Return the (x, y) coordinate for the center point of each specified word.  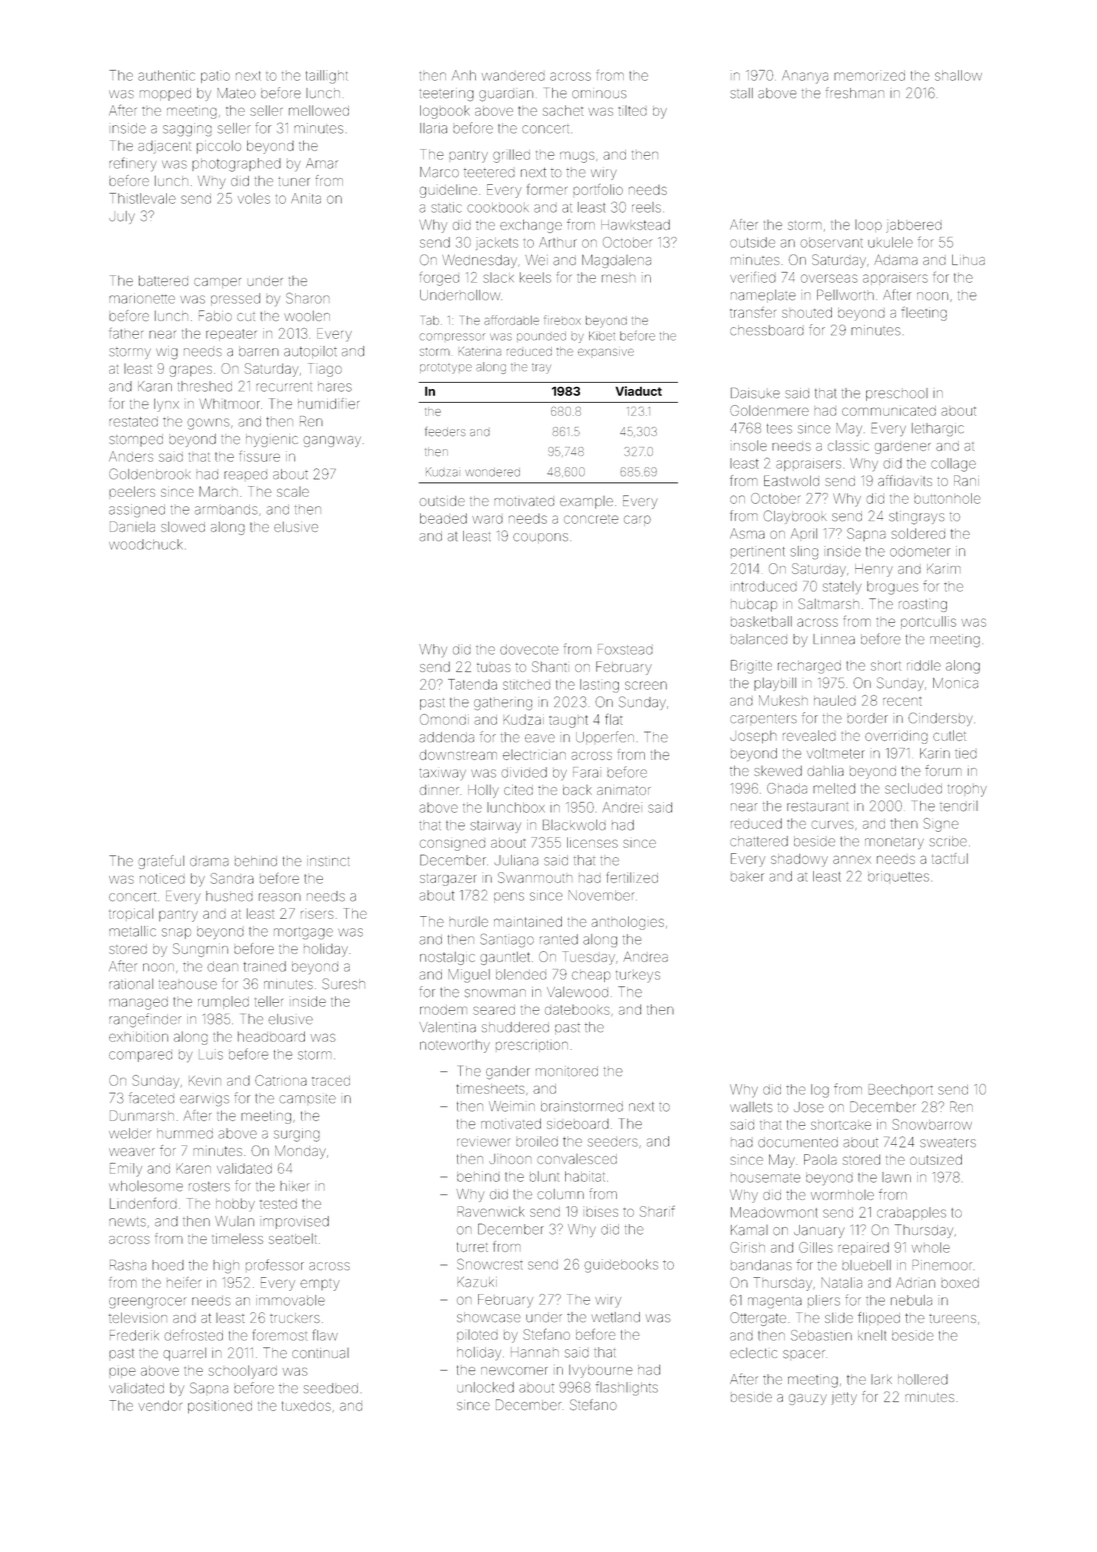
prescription (532, 1046)
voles (254, 198)
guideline (448, 191)
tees (779, 429)
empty (320, 1285)
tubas (493, 667)
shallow (958, 75)
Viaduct (639, 391)
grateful (161, 862)
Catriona (281, 1080)
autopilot (310, 351)
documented (798, 1142)
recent (902, 701)
